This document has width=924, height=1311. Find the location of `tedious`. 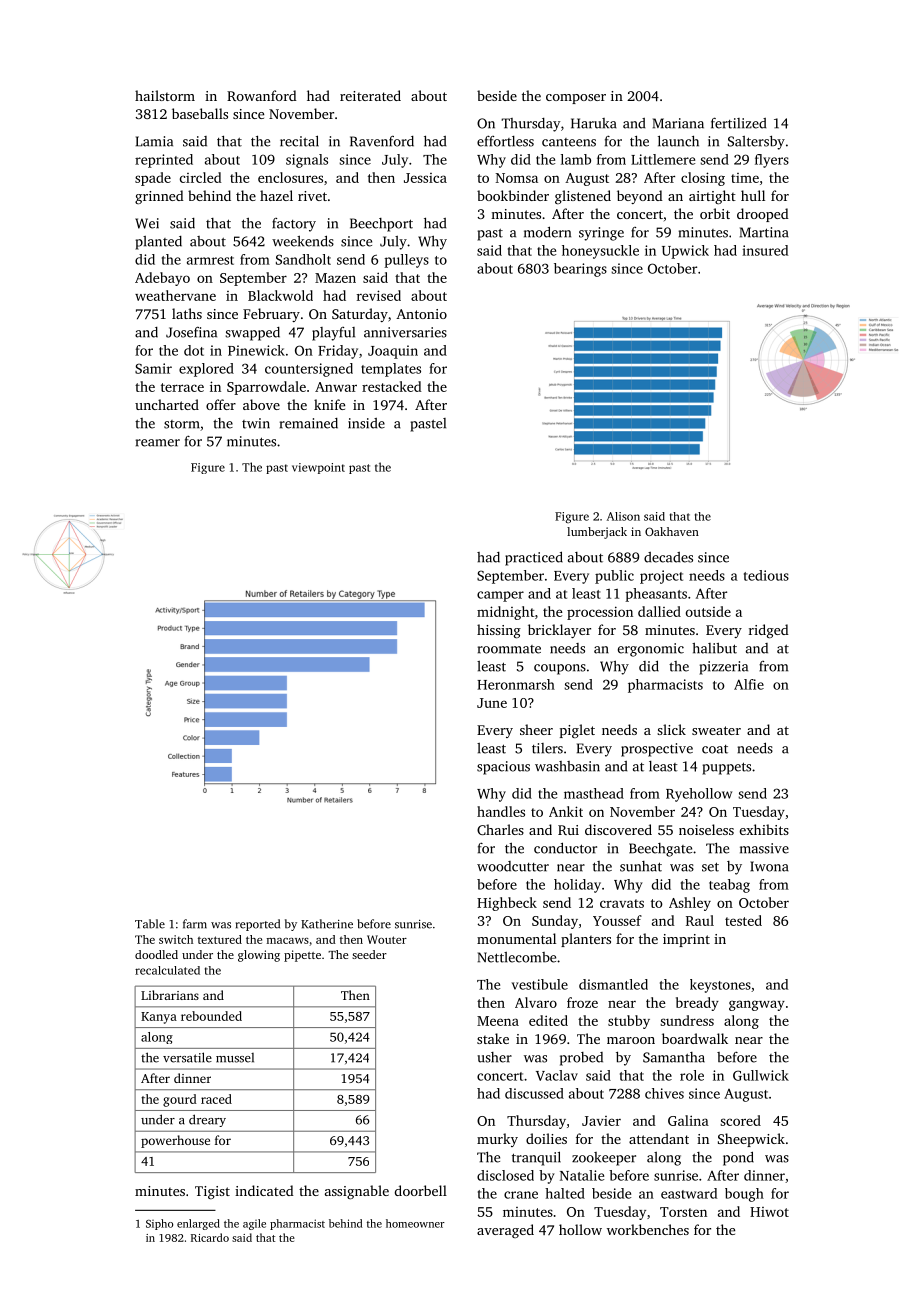

tedious is located at coordinates (766, 575).
